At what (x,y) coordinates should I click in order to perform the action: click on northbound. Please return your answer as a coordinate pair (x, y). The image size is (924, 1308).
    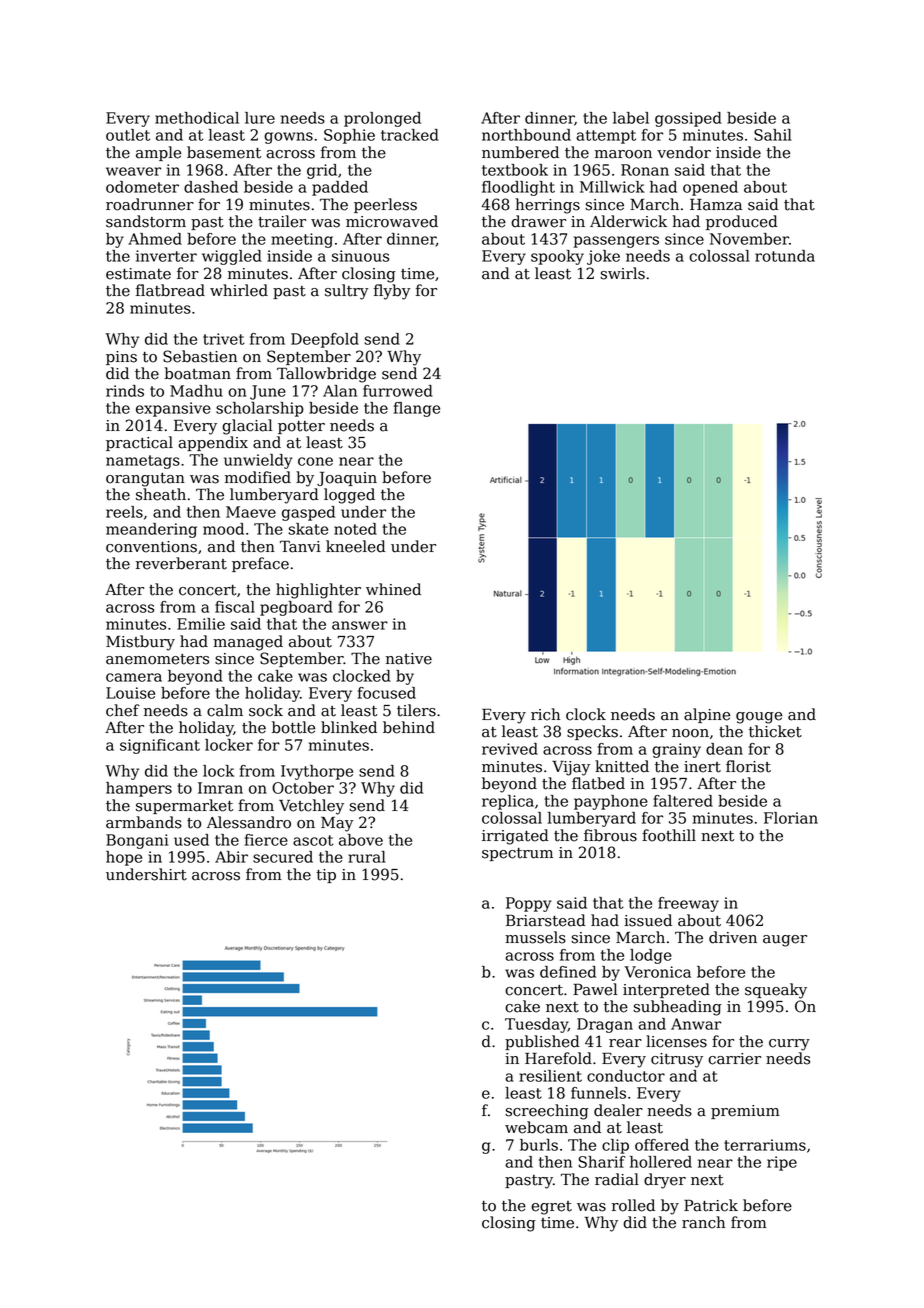
    Looking at the image, I should click on (526, 135).
